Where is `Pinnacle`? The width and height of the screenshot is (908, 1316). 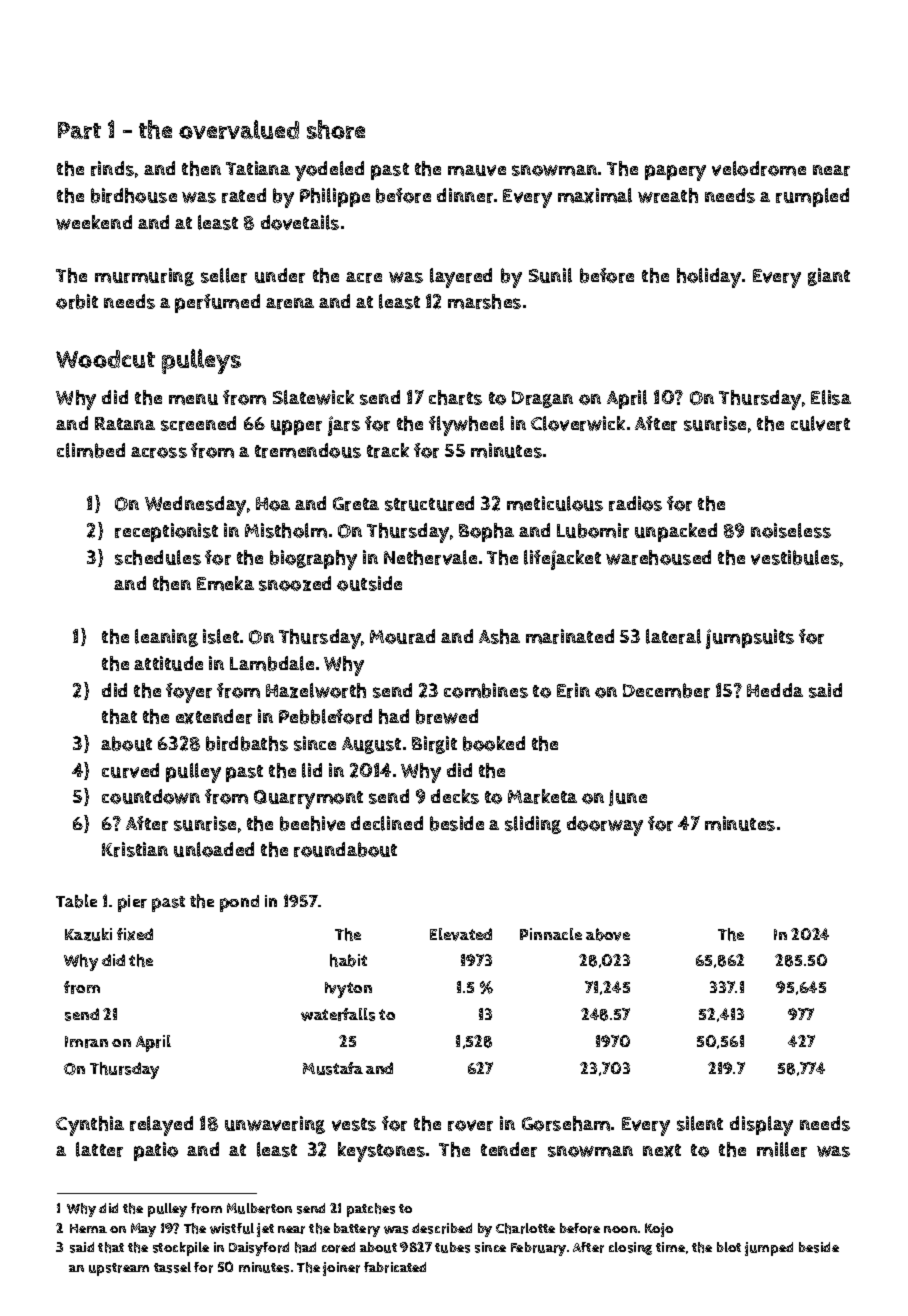 Pinnacle is located at coordinates (551, 934).
